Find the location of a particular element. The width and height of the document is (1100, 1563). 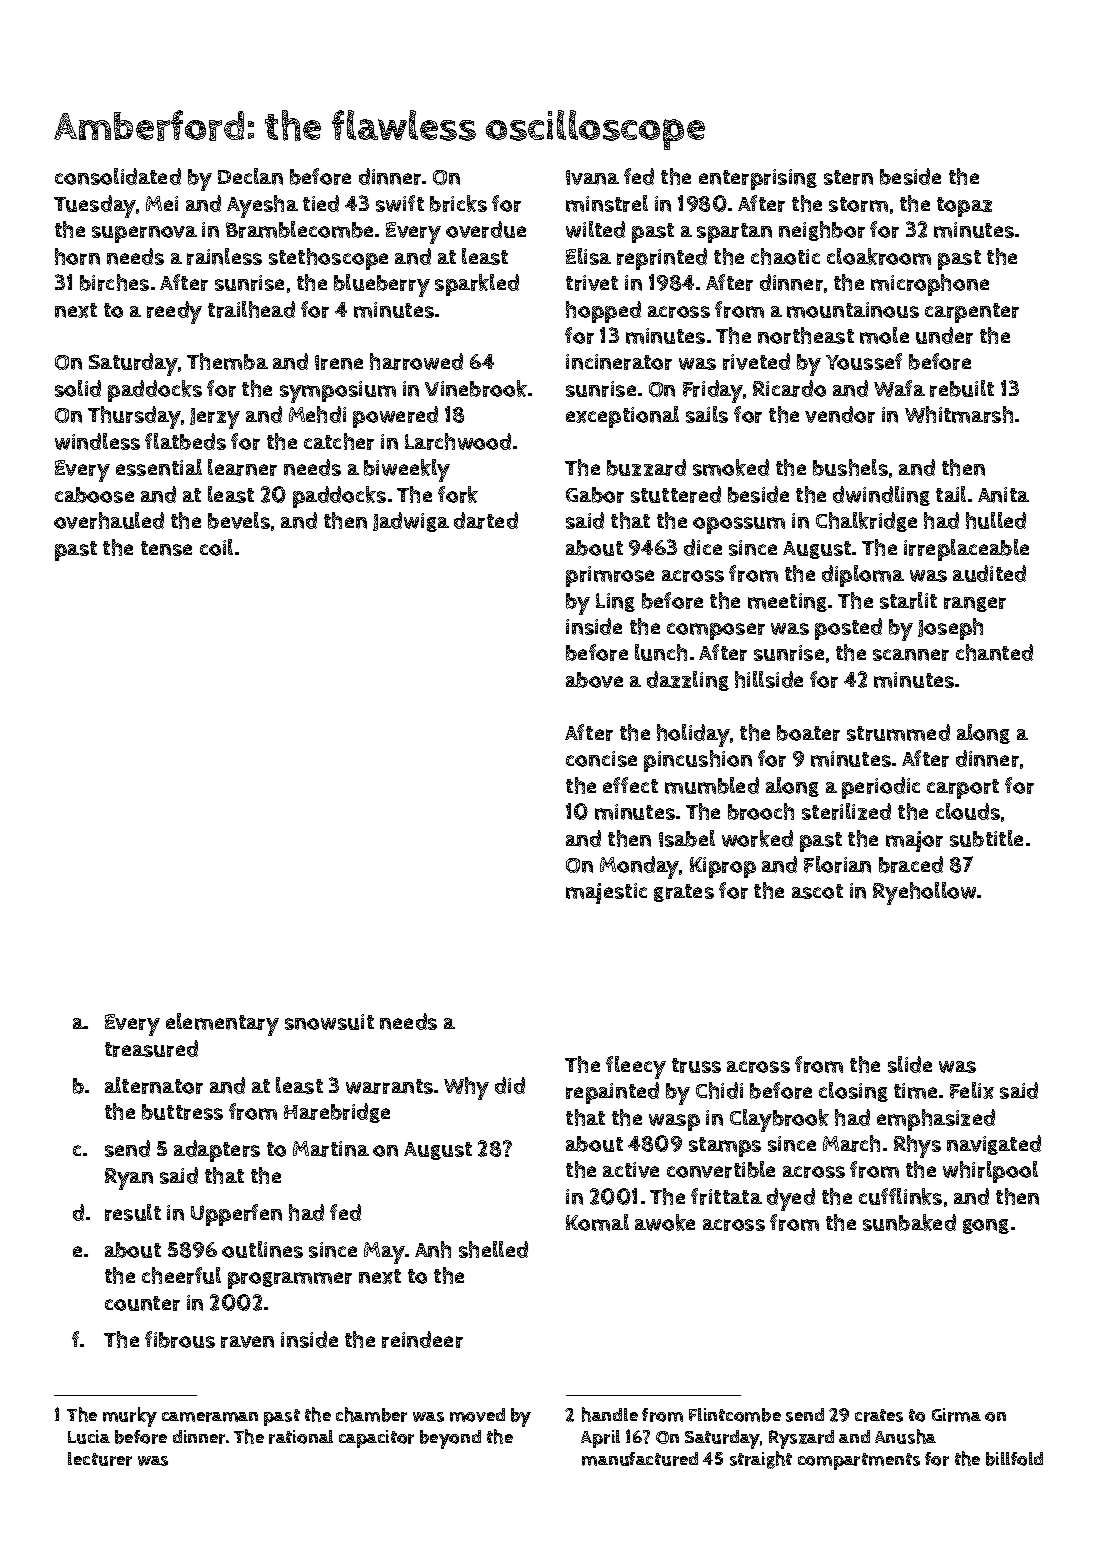

enterprising is located at coordinates (758, 179).
